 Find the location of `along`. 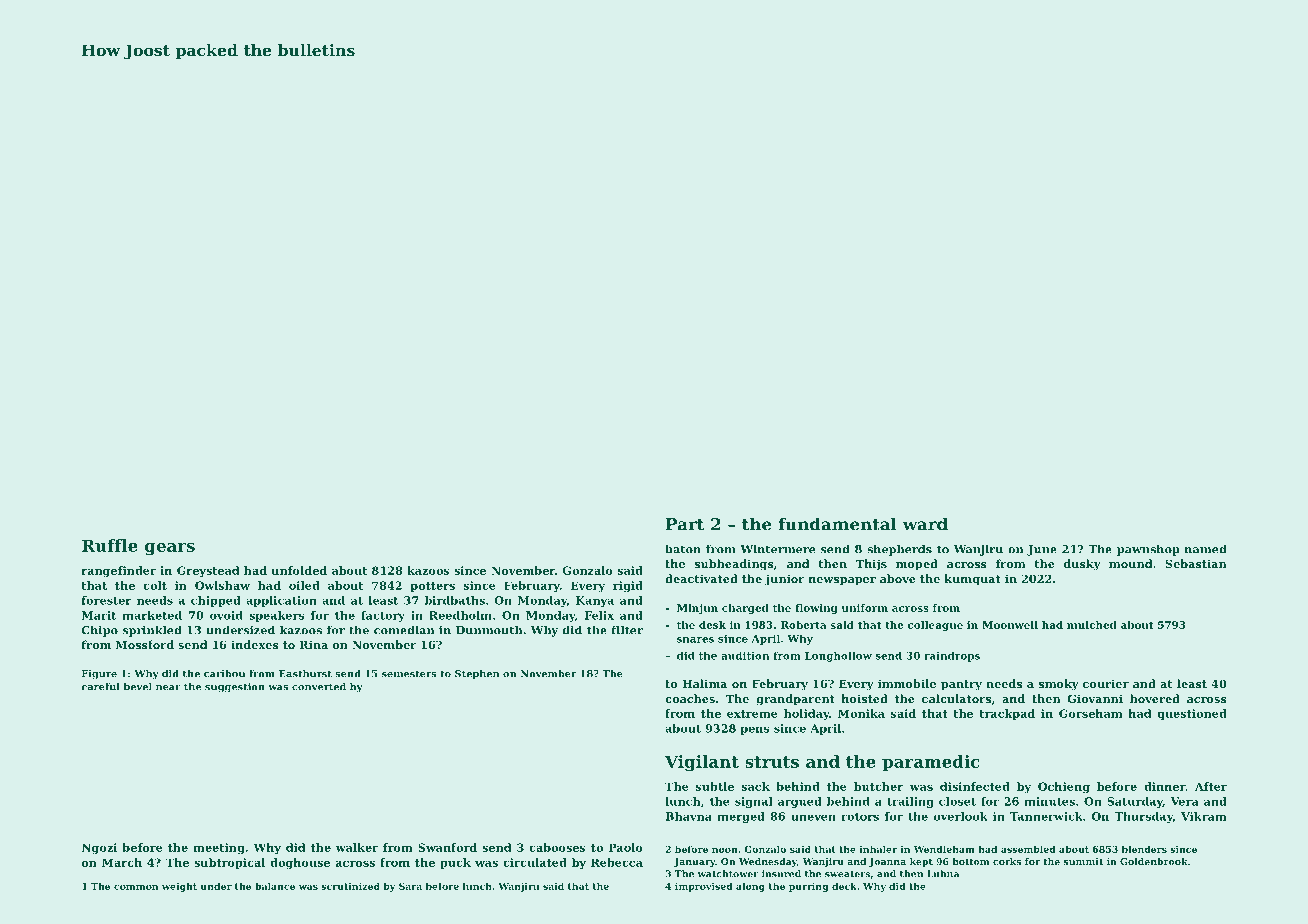

along is located at coordinates (750, 887).
